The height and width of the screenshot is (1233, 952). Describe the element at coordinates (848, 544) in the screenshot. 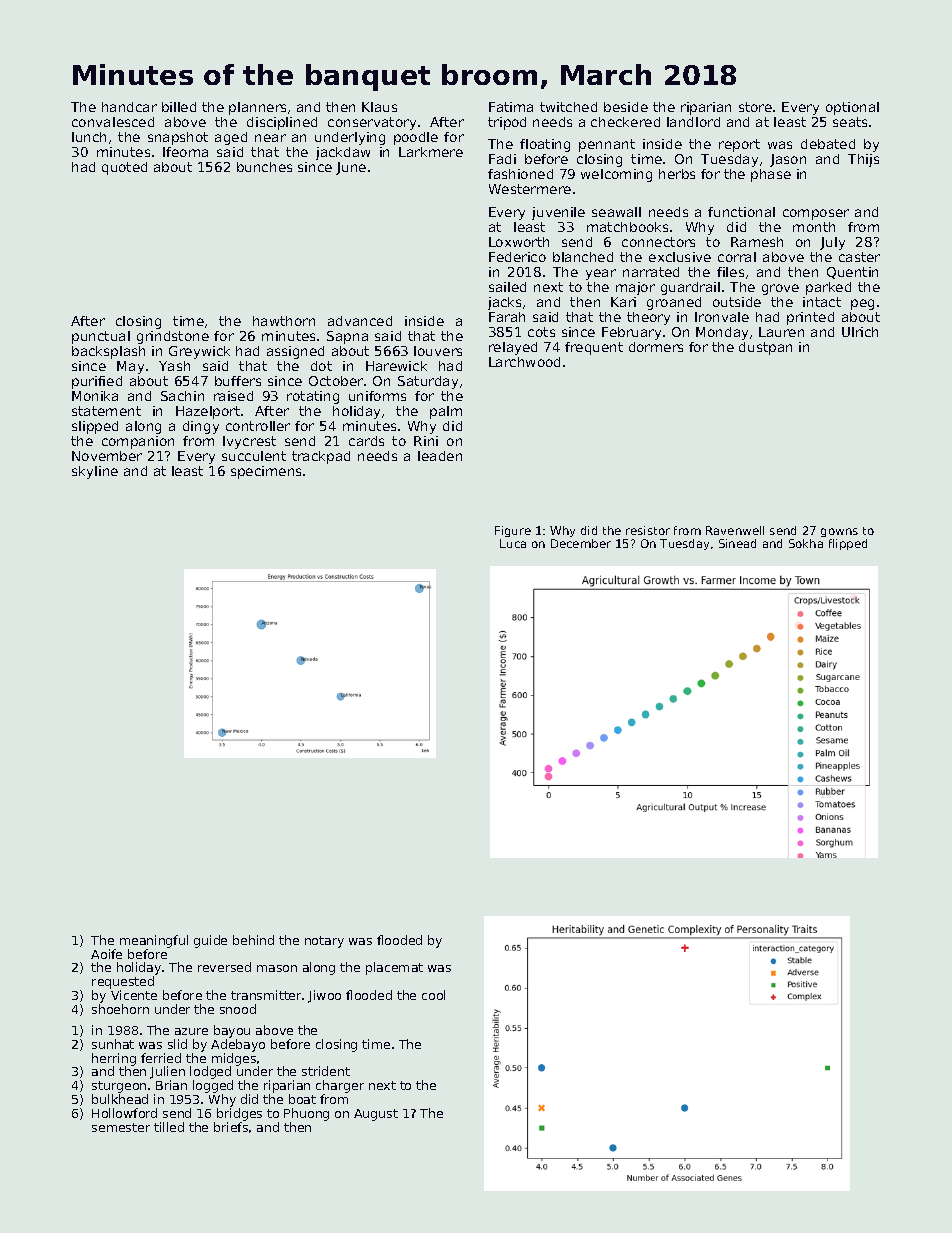

I see `flipped` at that location.
